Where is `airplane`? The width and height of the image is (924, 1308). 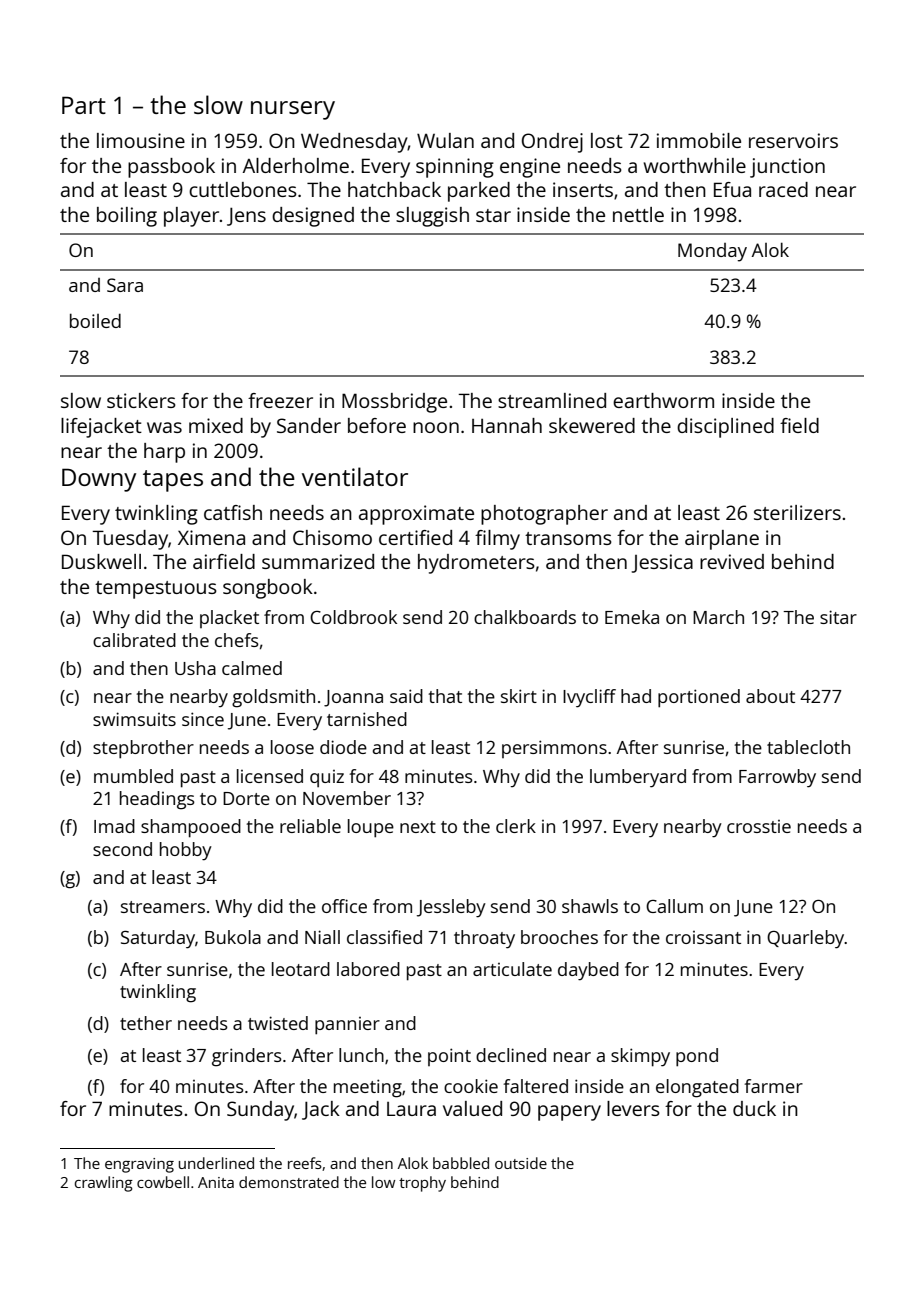 airplane is located at coordinates (722, 540).
